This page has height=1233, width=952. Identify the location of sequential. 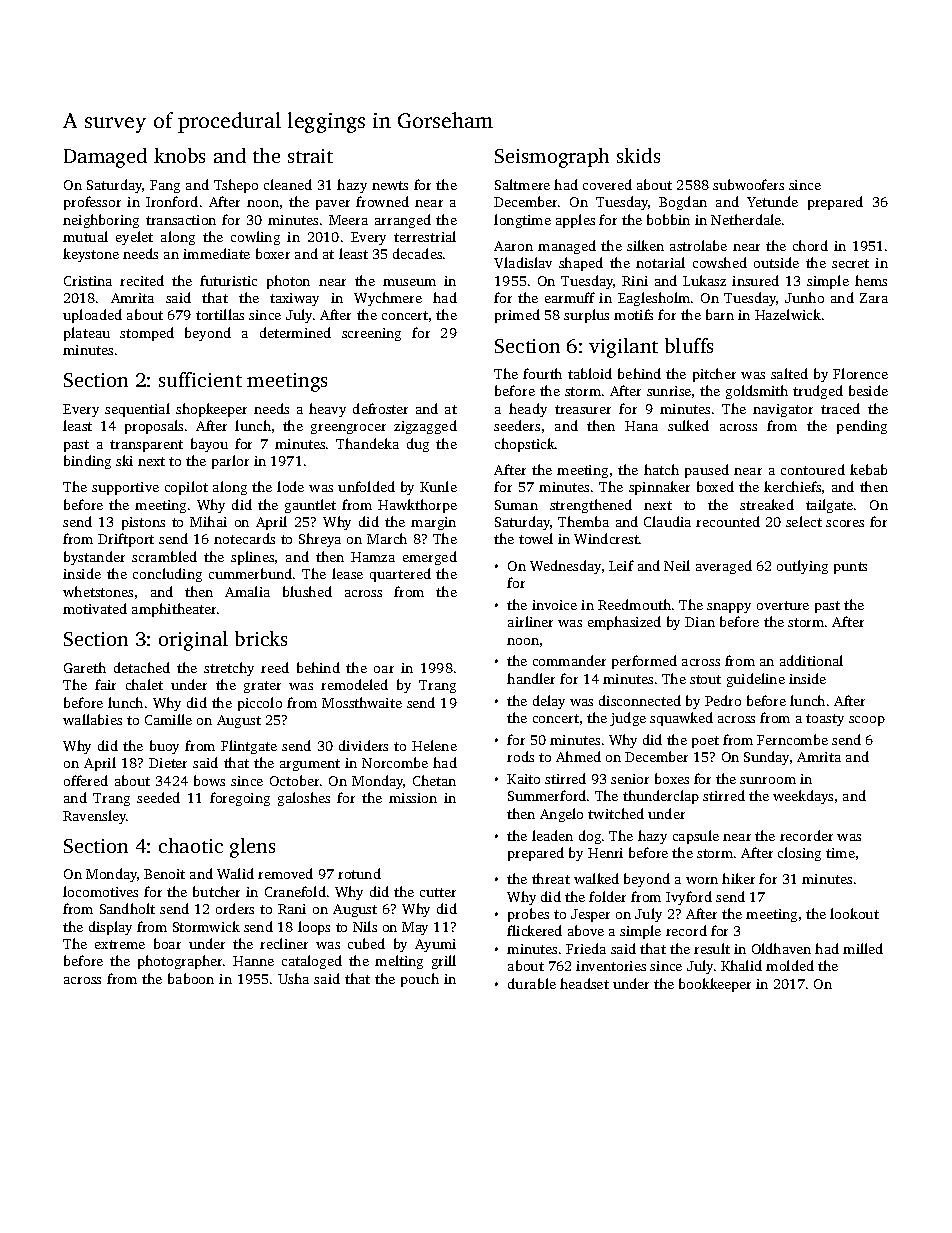
(137, 410).
